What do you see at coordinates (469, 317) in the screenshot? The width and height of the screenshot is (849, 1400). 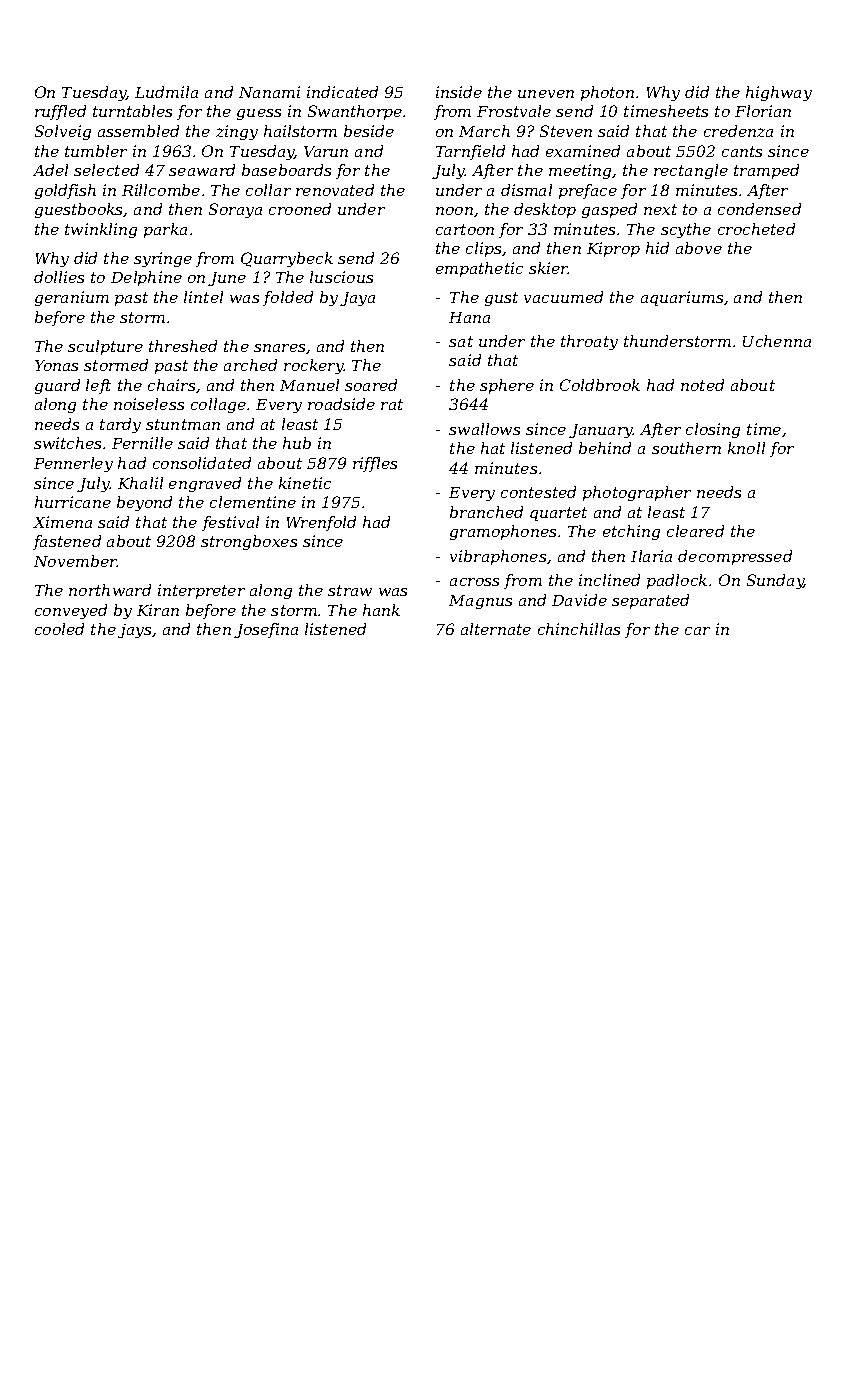 I see `Hana` at bounding box center [469, 317].
